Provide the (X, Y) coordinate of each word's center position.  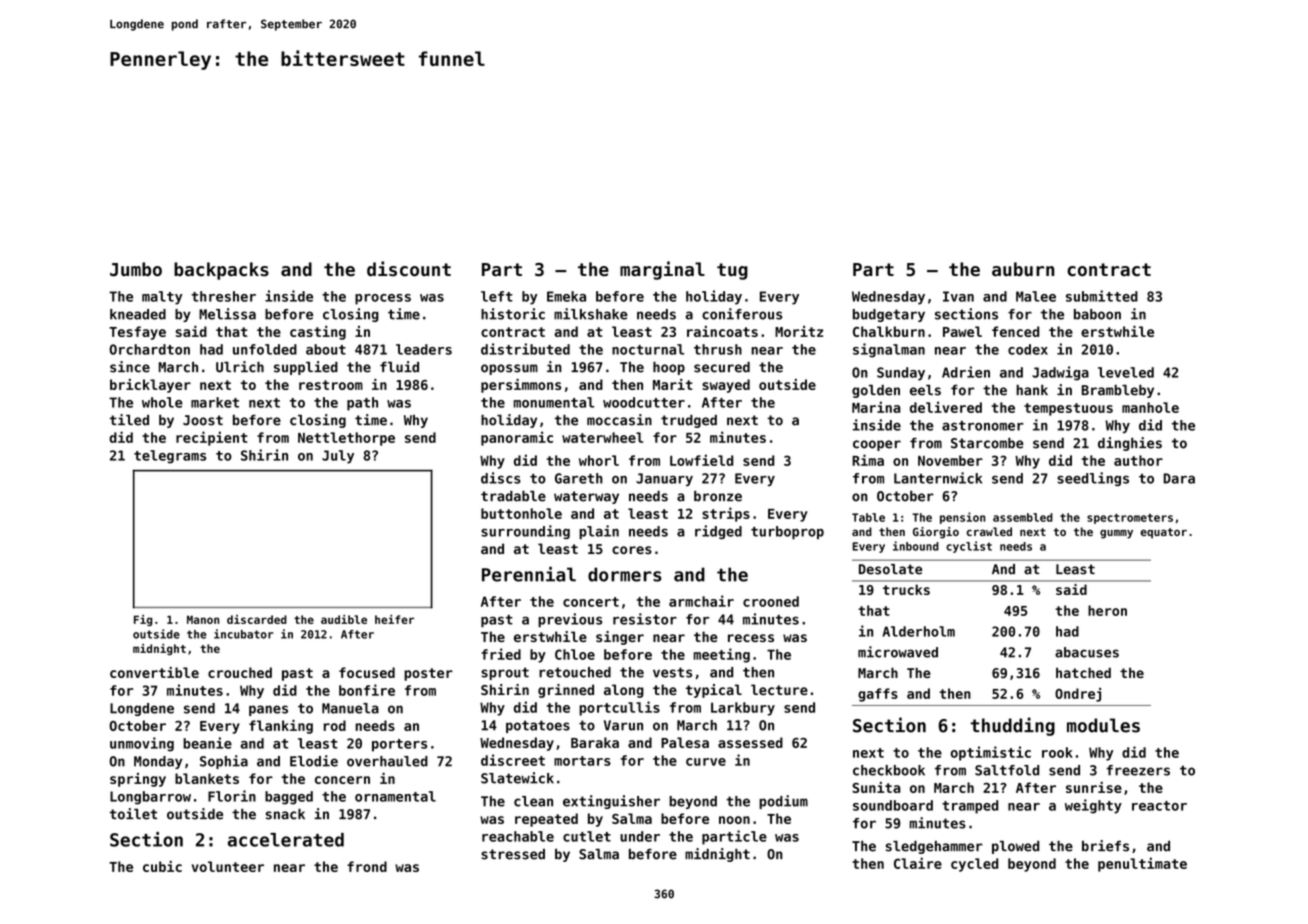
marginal (662, 270)
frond (367, 866)
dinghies (1130, 444)
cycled (974, 865)
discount (409, 269)
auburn (1023, 269)
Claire (918, 863)
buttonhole (521, 513)
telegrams (170, 457)
